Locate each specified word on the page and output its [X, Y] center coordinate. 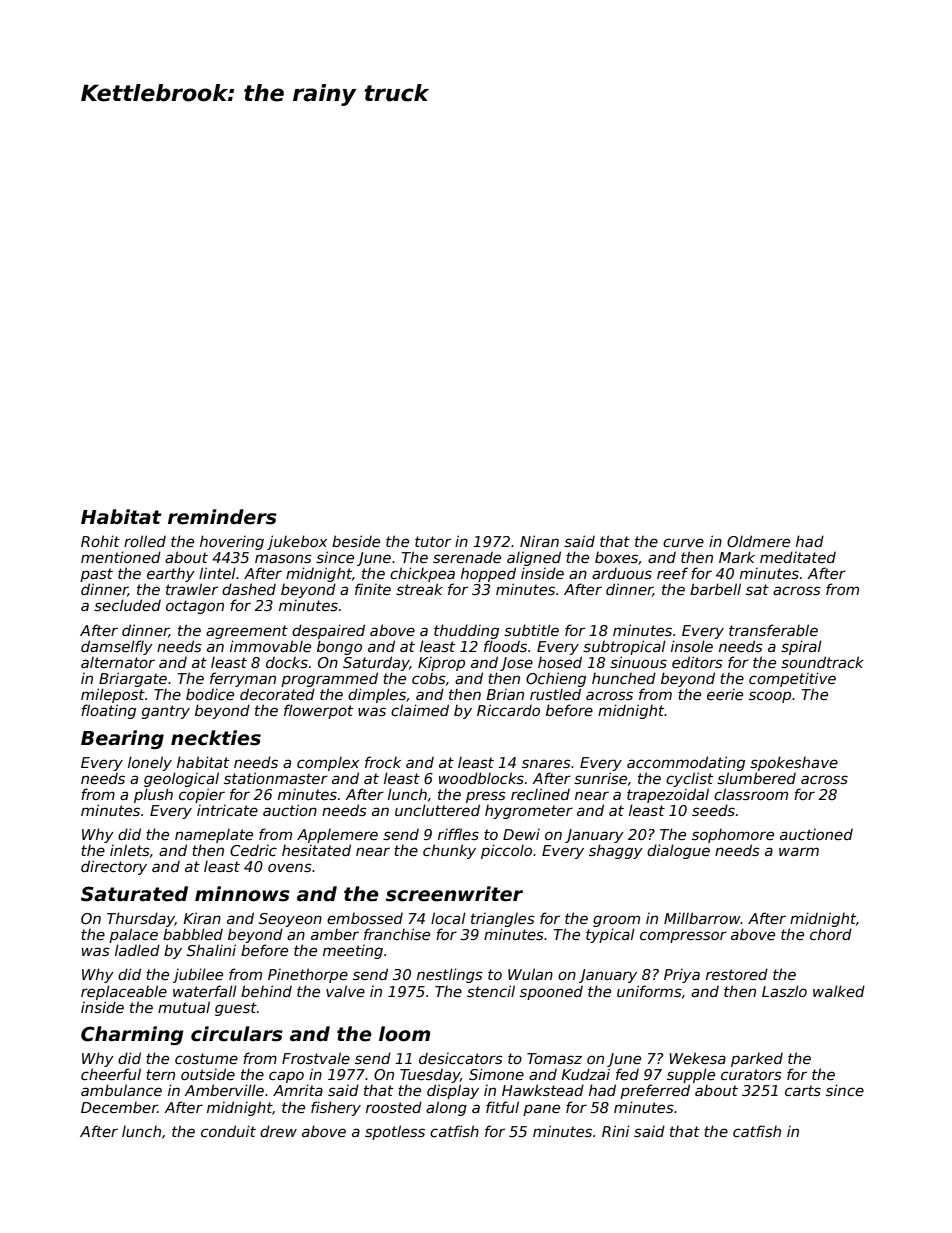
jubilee [198, 975]
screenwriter [454, 894]
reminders [222, 517]
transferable [773, 630]
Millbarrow [702, 918]
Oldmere [758, 541]
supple [691, 1075]
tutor [433, 541]
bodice [210, 694]
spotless [395, 1132]
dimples [377, 695]
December [119, 1107]
